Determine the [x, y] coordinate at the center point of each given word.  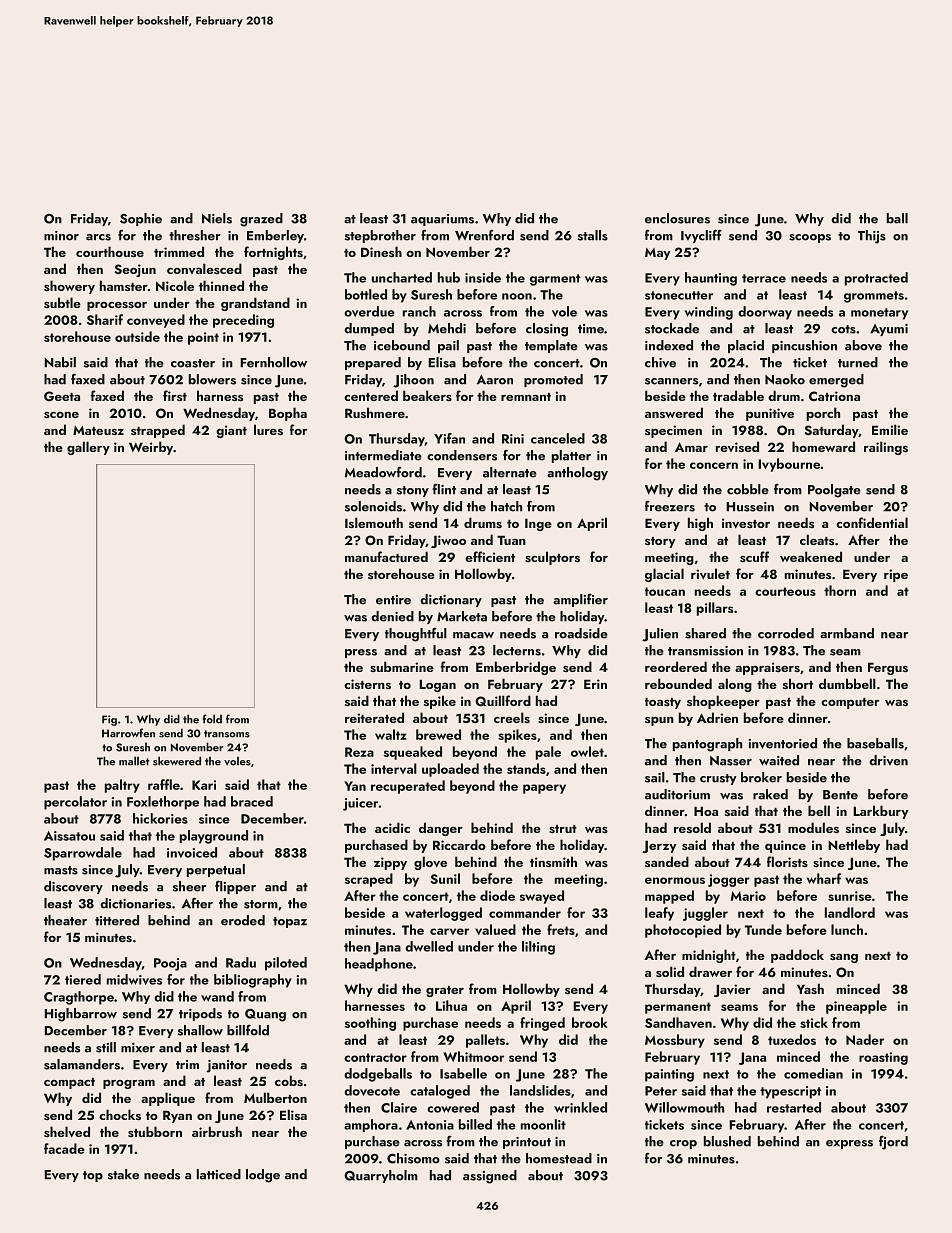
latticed [219, 1174]
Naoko [785, 379]
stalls [593, 235]
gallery [88, 448]
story [660, 542]
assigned [490, 1177]
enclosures [677, 218]
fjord [893, 1143]
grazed [261, 220]
